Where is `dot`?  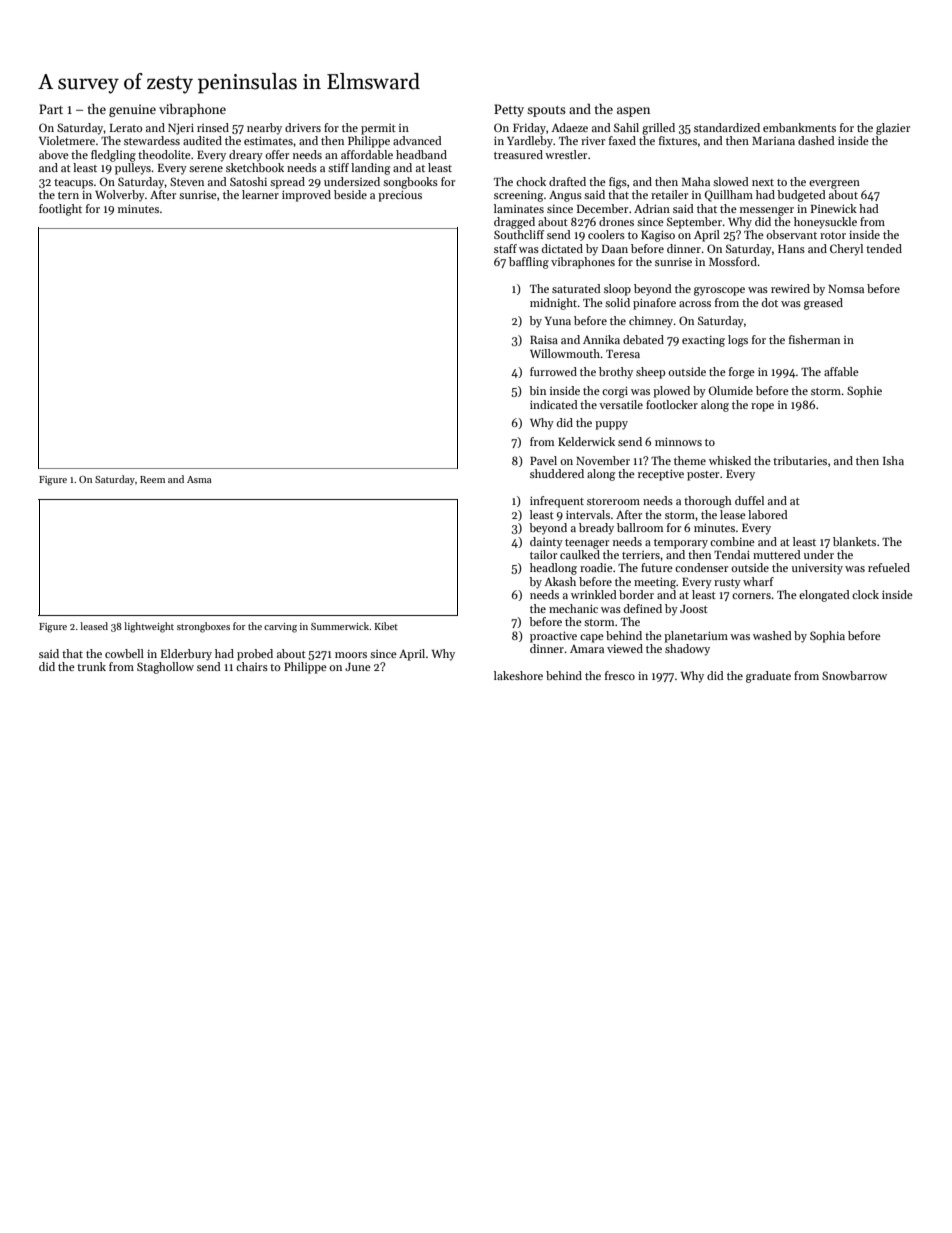 dot is located at coordinates (770, 302).
